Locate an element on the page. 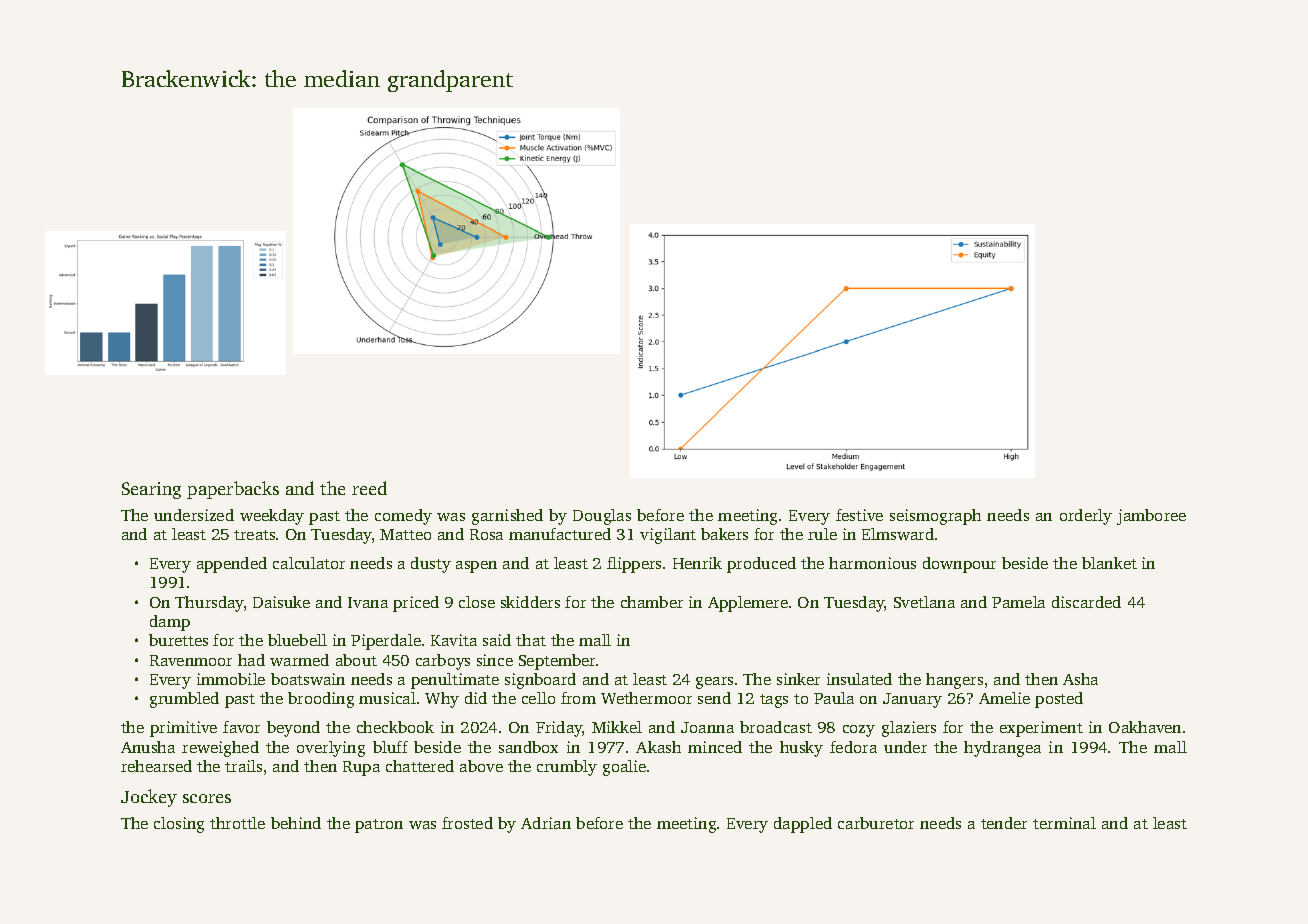  Applemere is located at coordinates (748, 604).
